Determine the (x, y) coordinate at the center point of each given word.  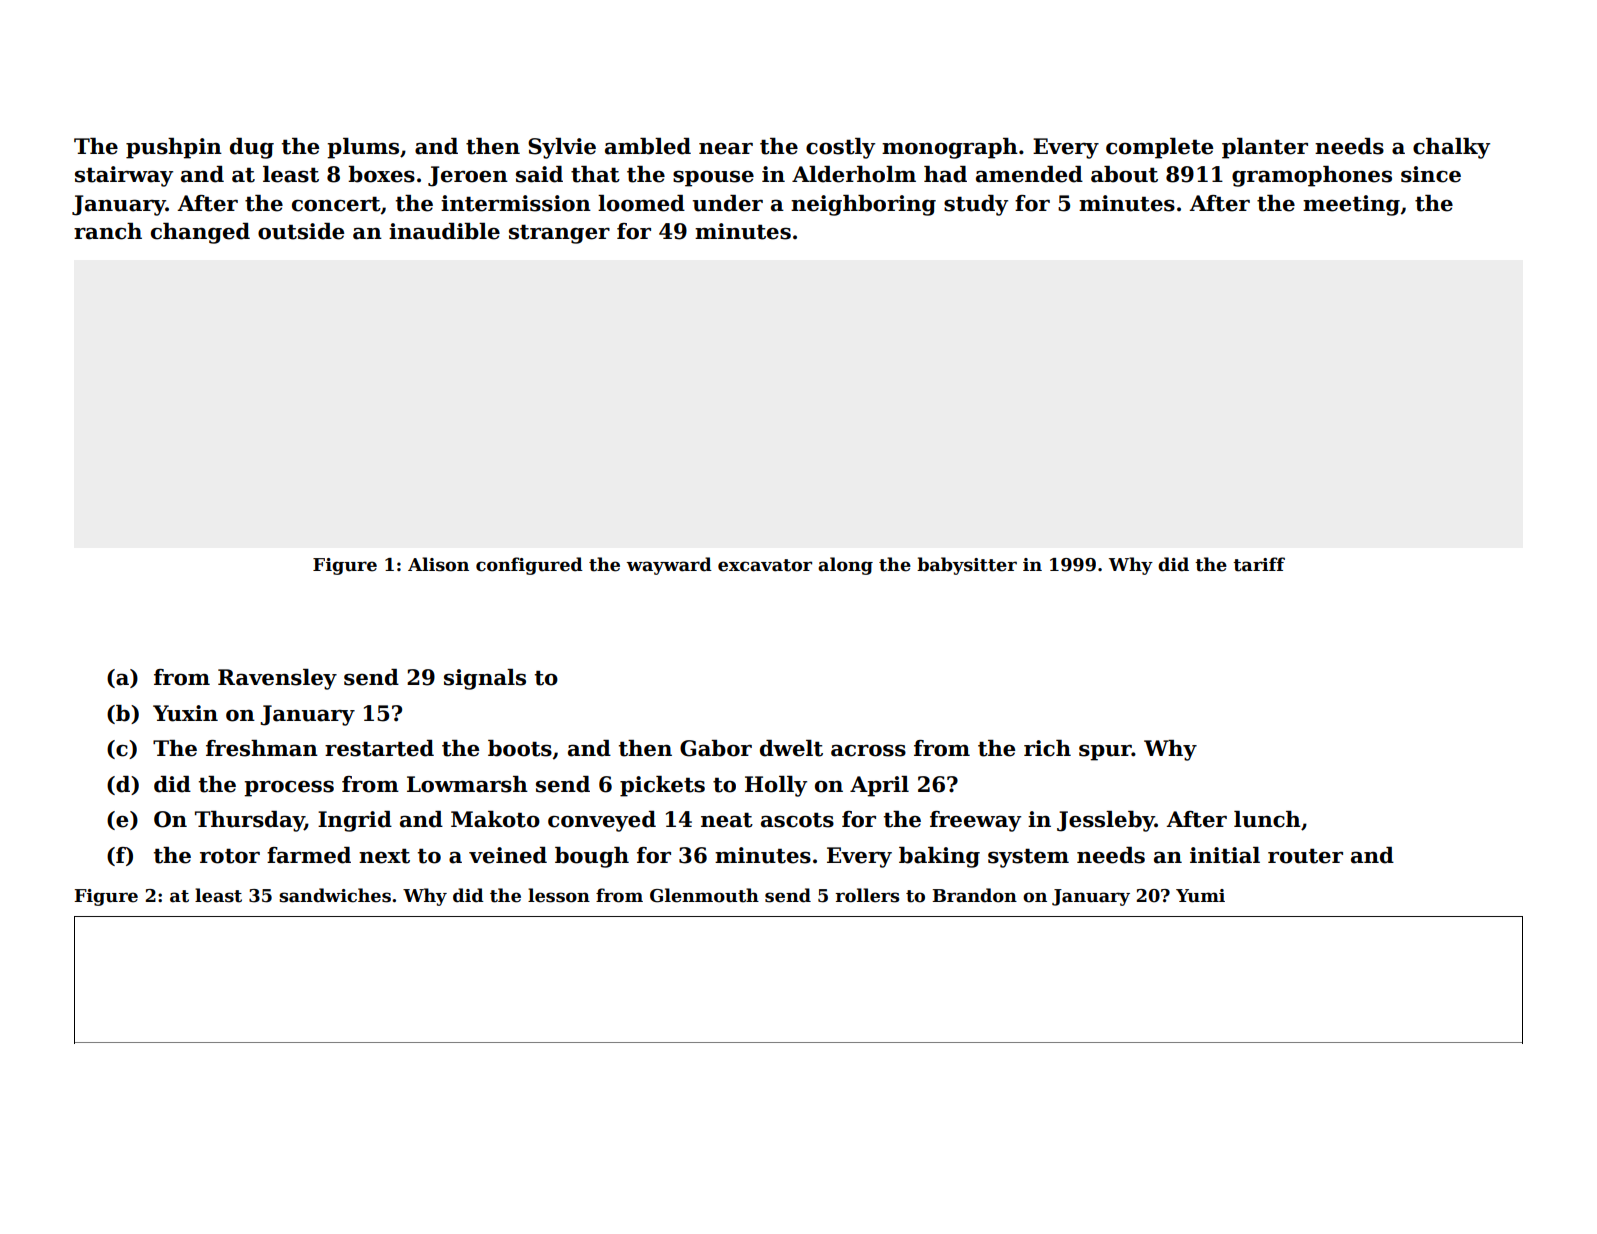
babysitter (967, 566)
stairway (124, 176)
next (384, 856)
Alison (438, 564)
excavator (765, 565)
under (728, 203)
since (1431, 174)
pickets (662, 786)
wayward (669, 566)
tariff (1259, 564)
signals (485, 679)
